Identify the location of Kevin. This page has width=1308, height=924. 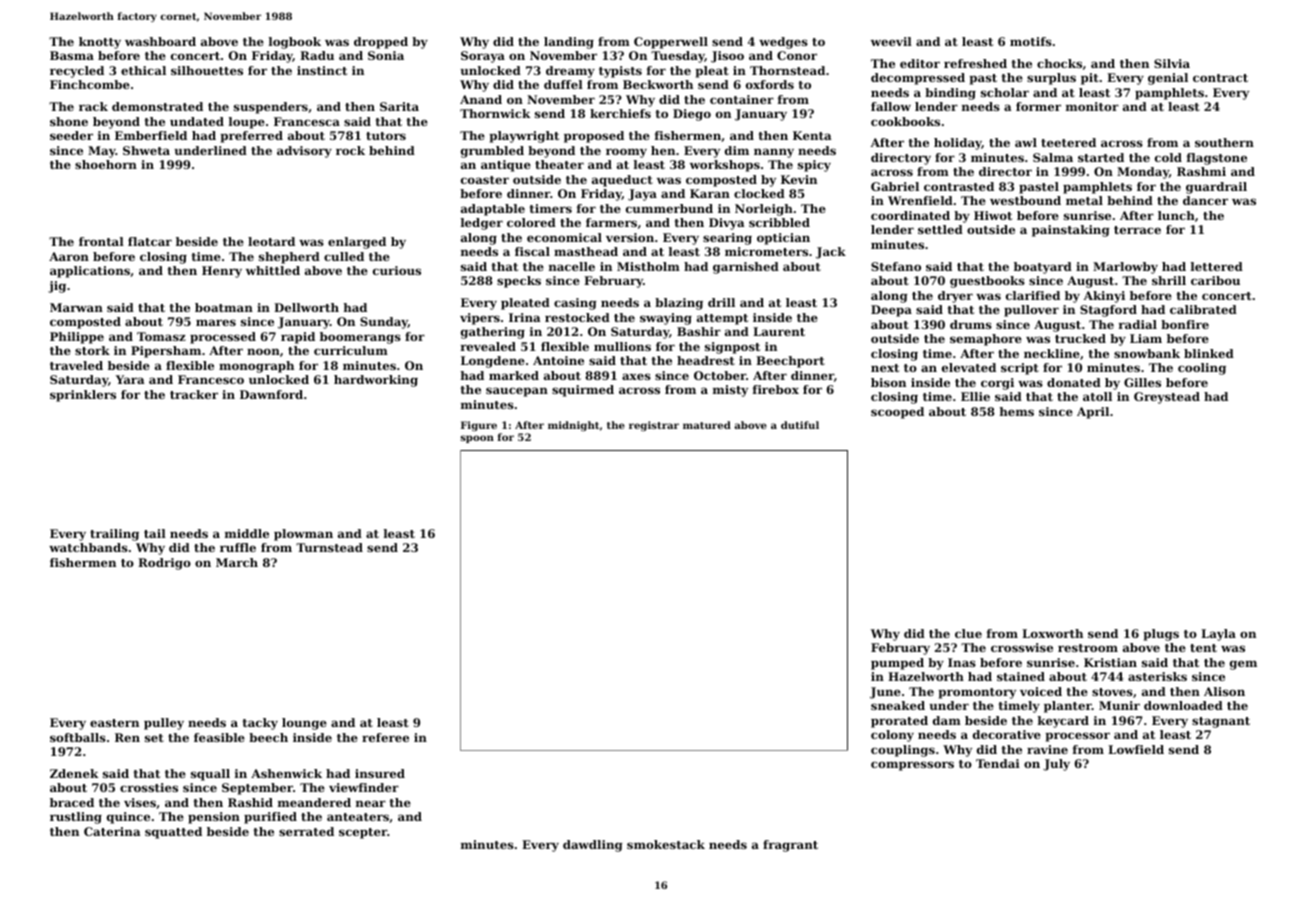
(799, 179).
